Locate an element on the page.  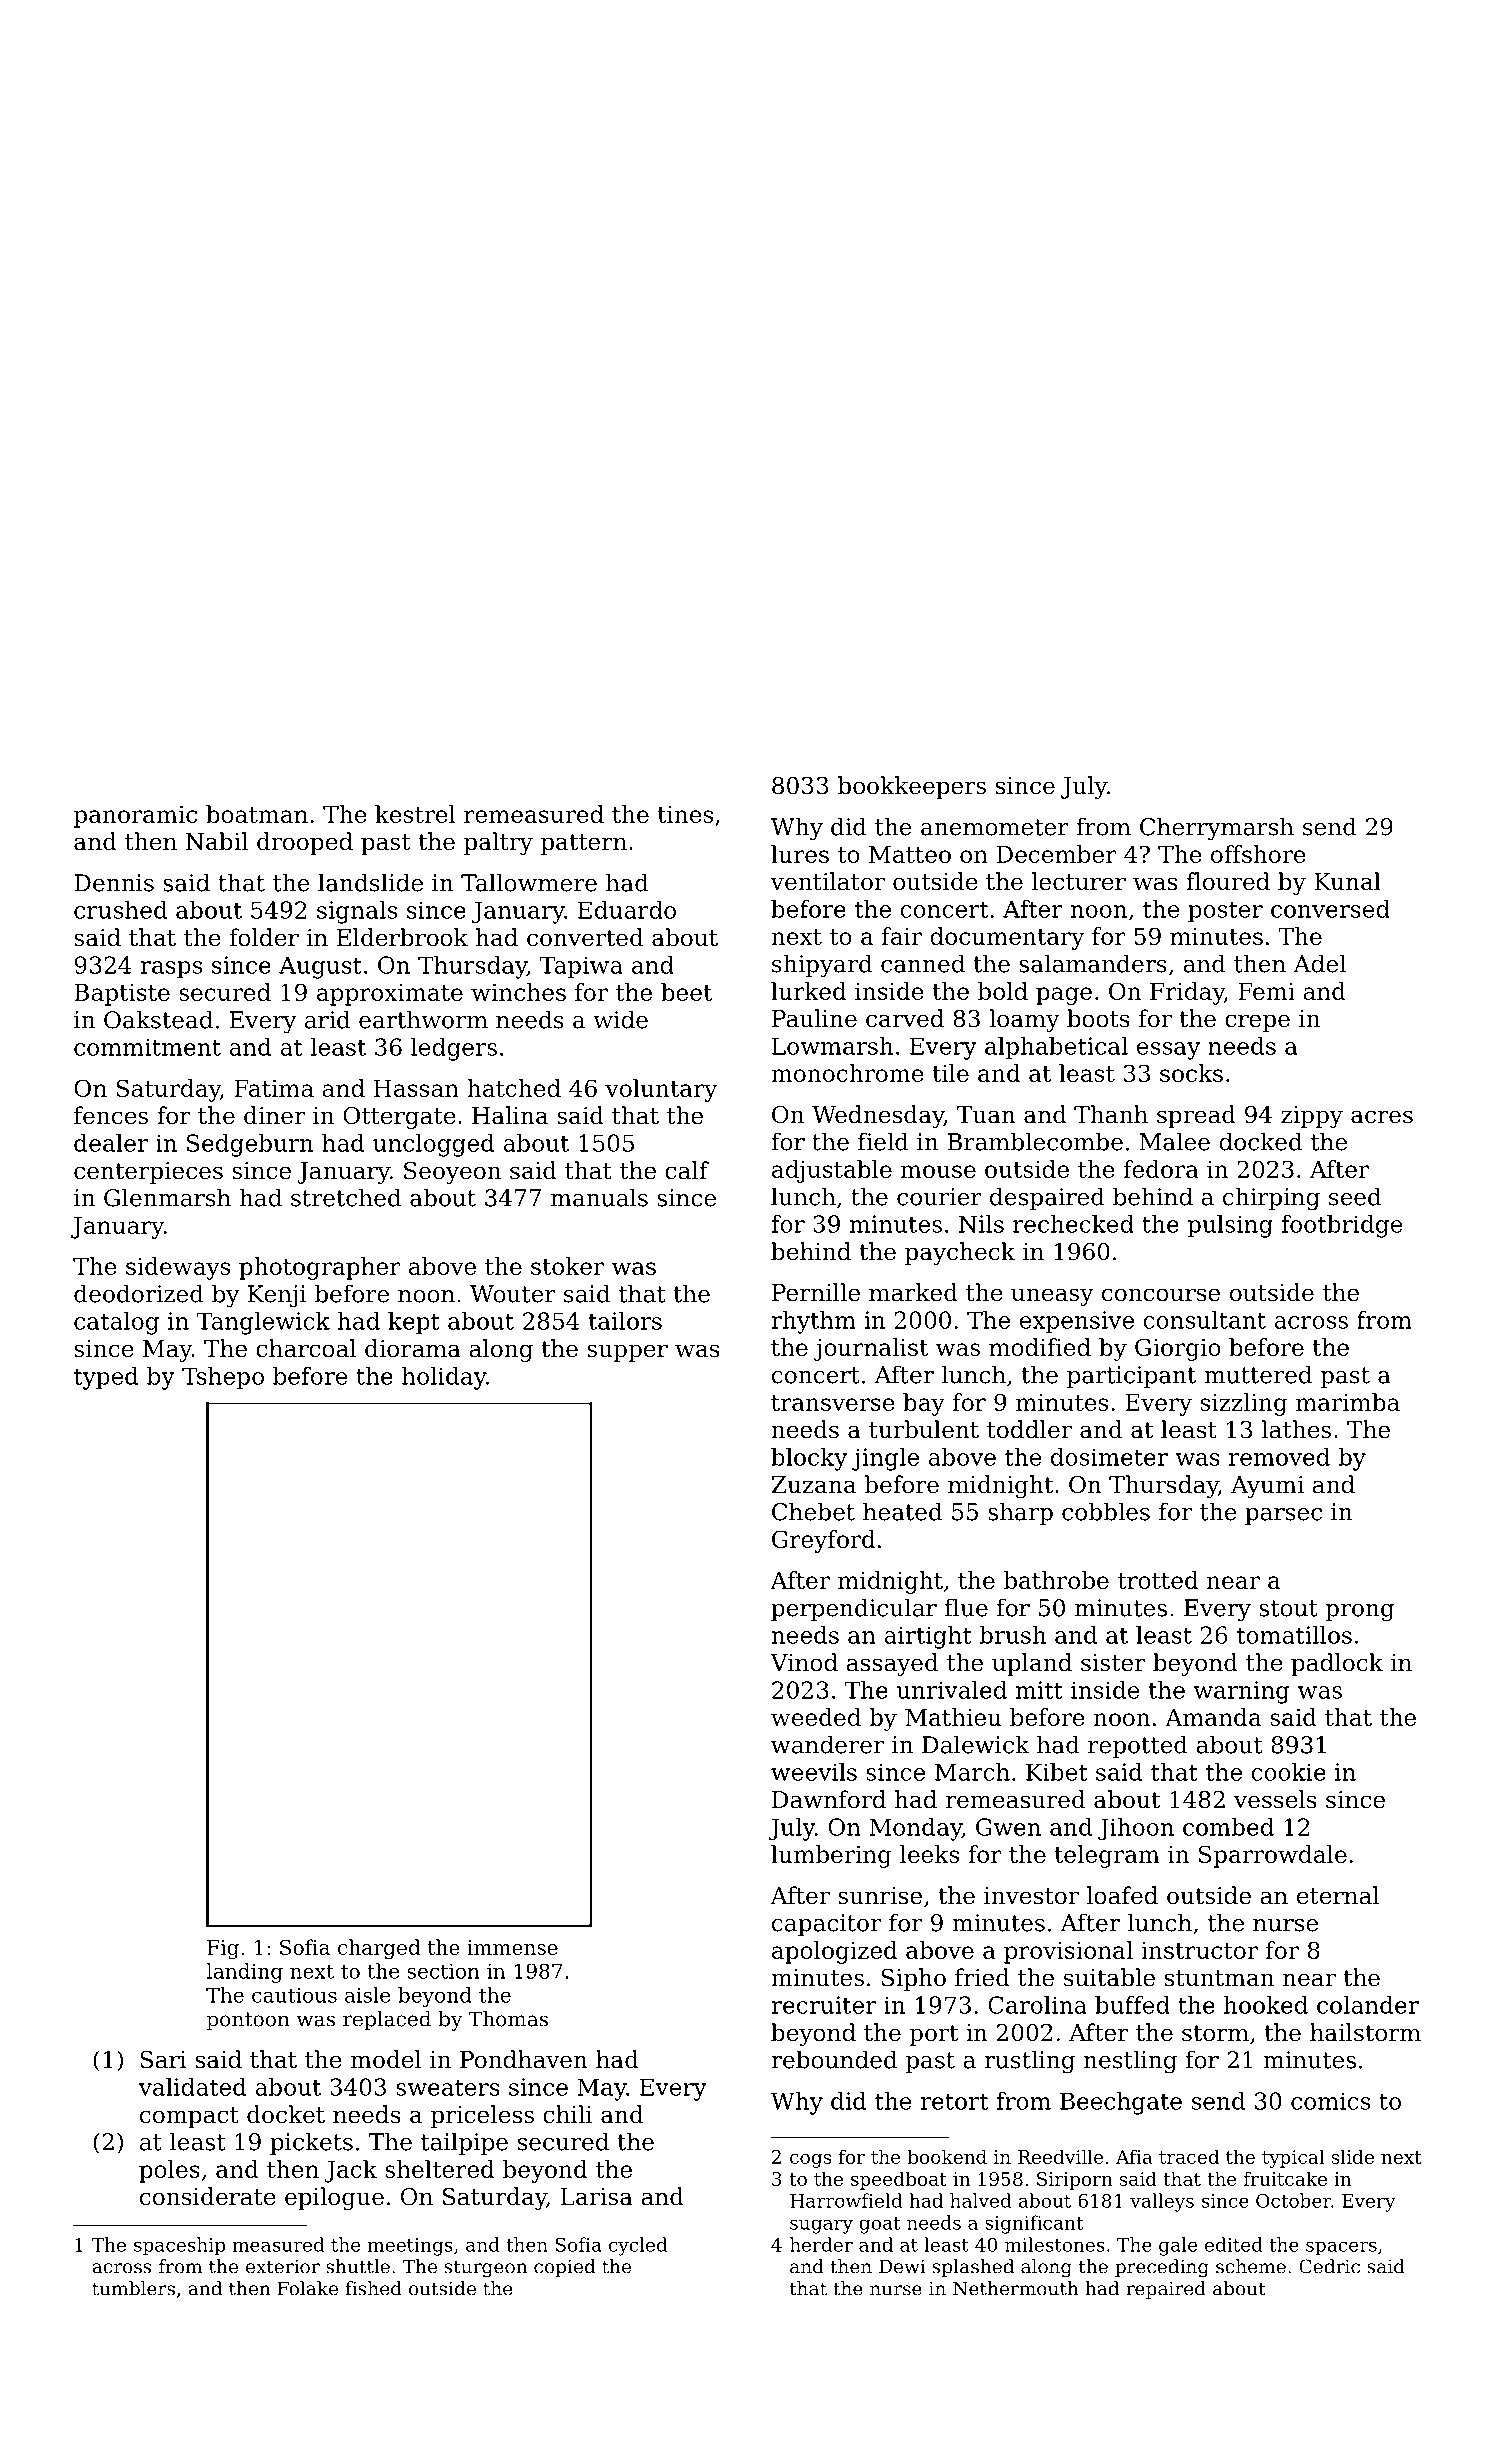
fished is located at coordinates (374, 2288).
